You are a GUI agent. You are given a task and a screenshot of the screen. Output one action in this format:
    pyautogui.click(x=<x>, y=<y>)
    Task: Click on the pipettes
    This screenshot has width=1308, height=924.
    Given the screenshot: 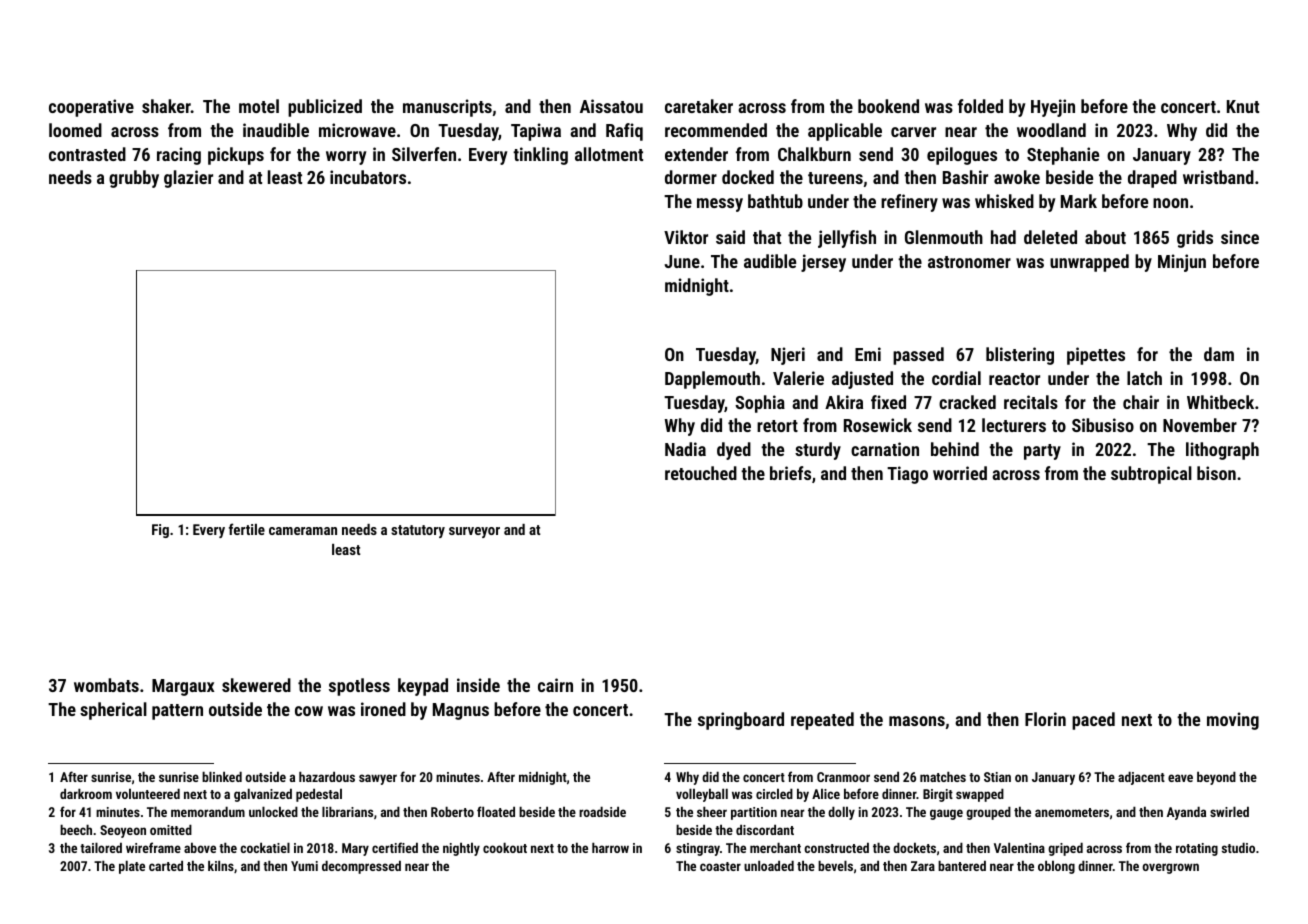 What is the action you would take?
    pyautogui.click(x=1096, y=356)
